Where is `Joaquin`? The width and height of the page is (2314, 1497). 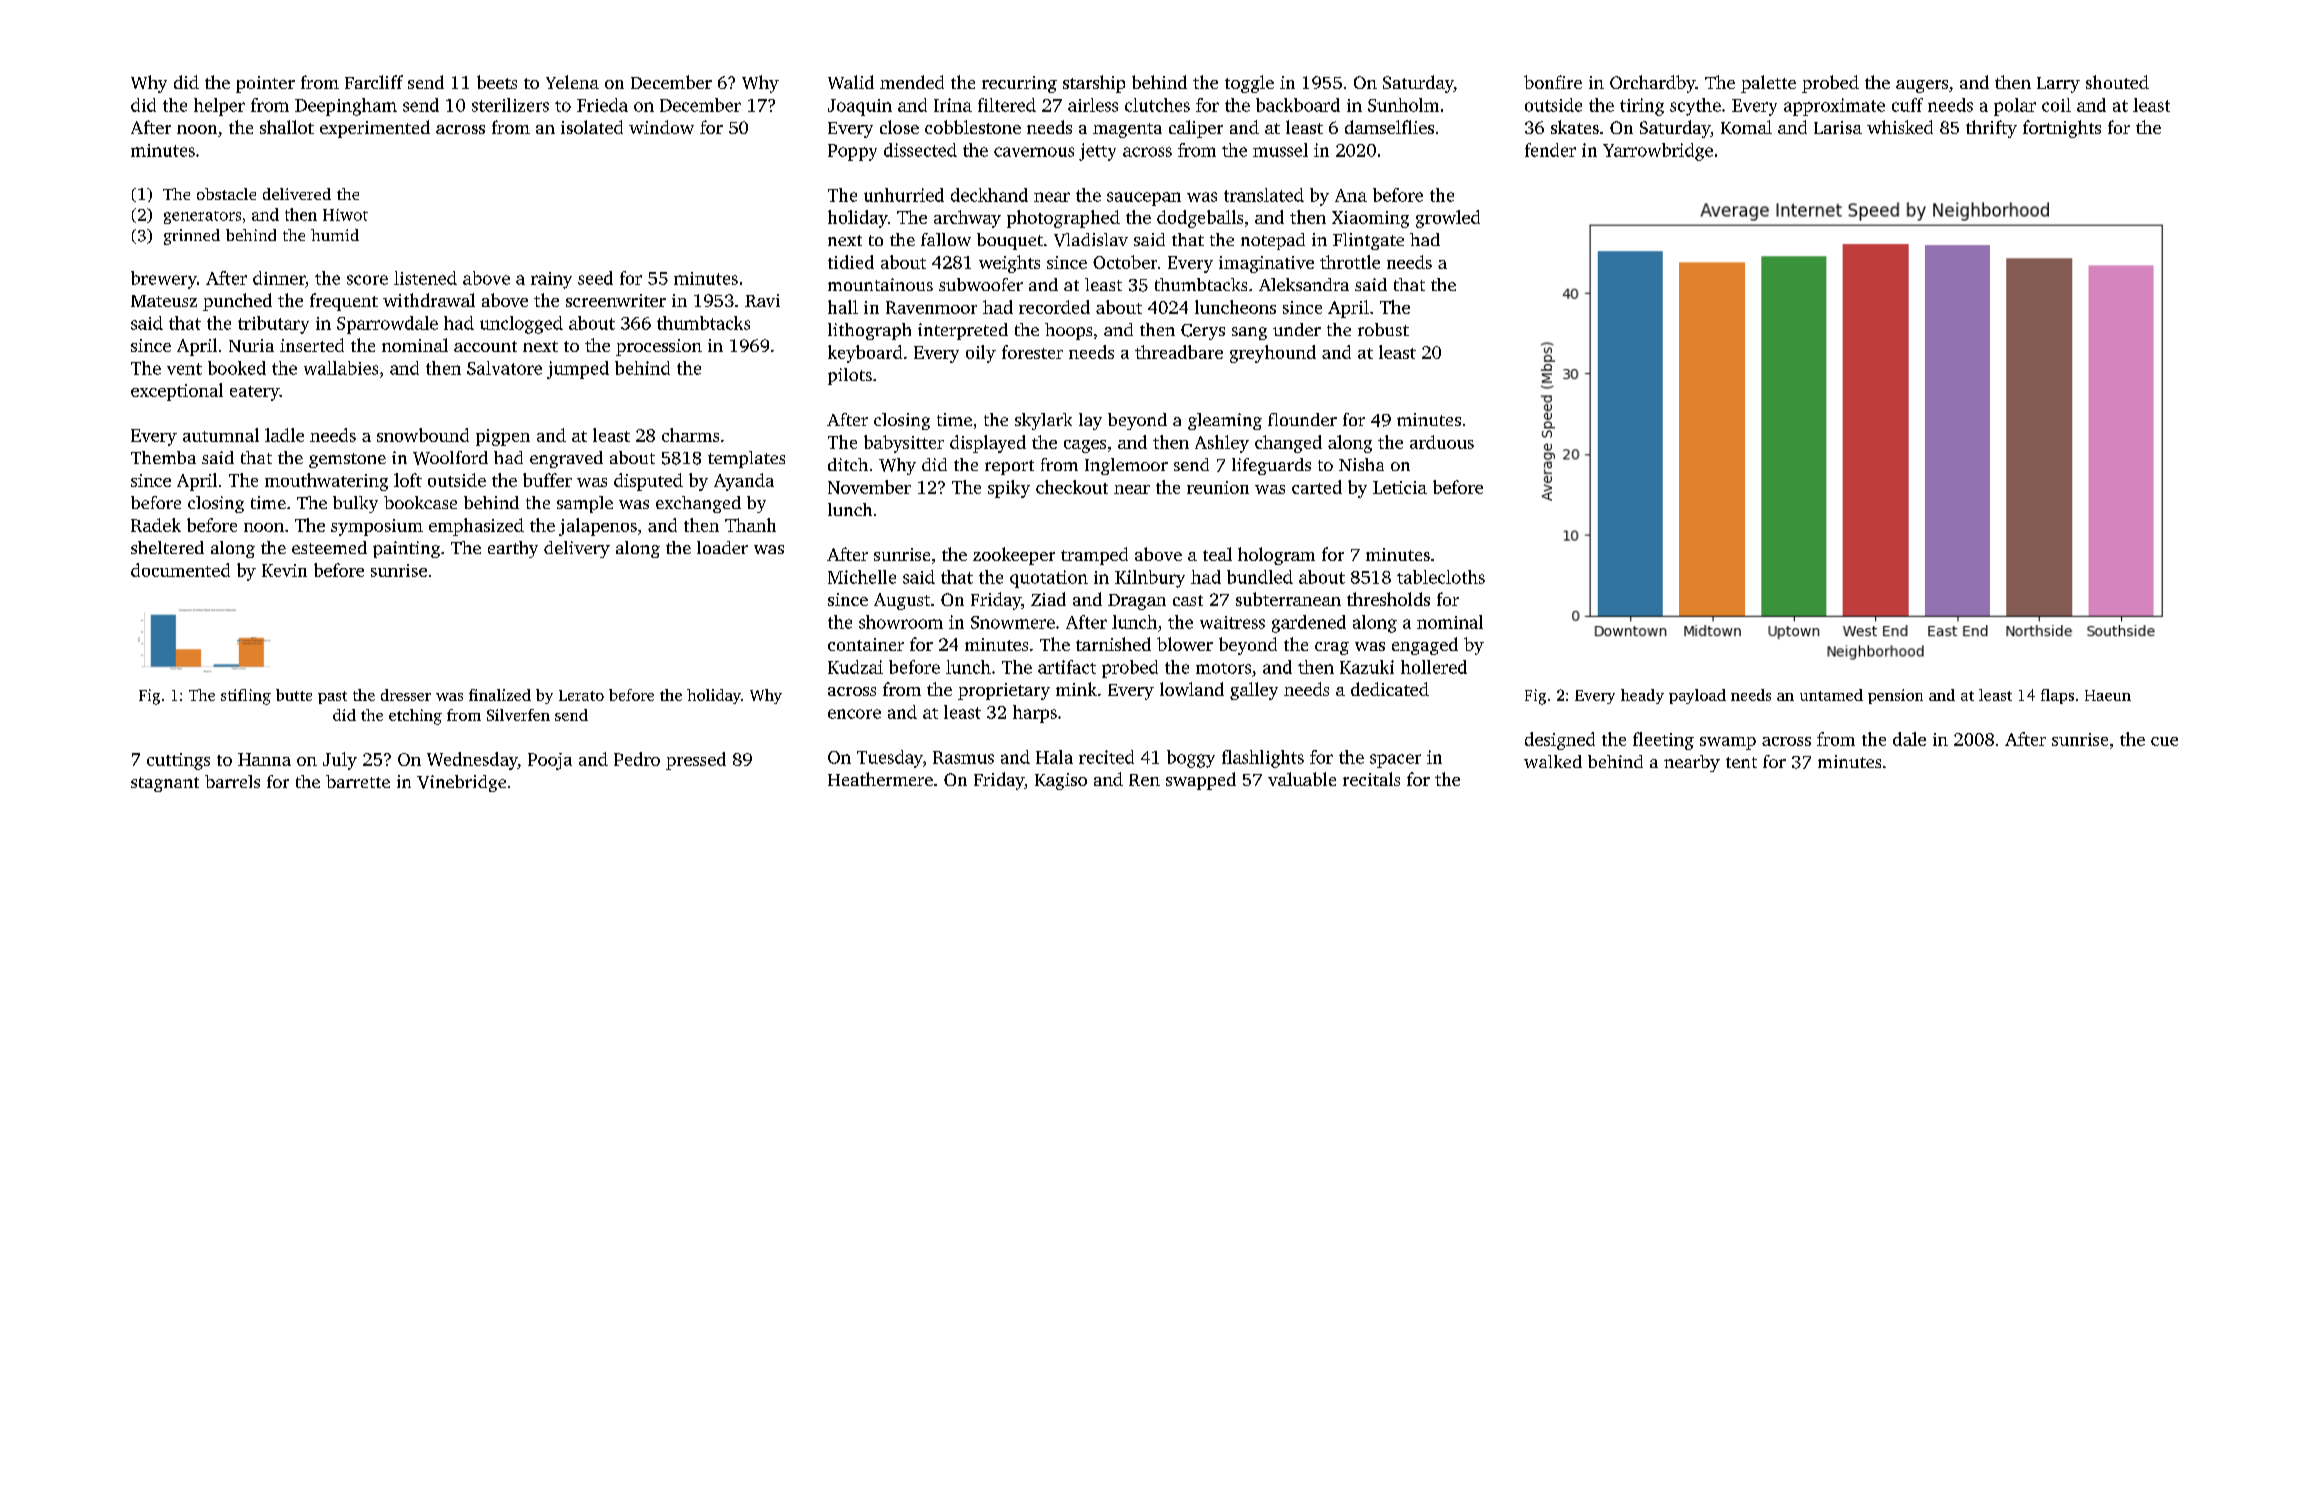 Joaquin is located at coordinates (860, 107).
